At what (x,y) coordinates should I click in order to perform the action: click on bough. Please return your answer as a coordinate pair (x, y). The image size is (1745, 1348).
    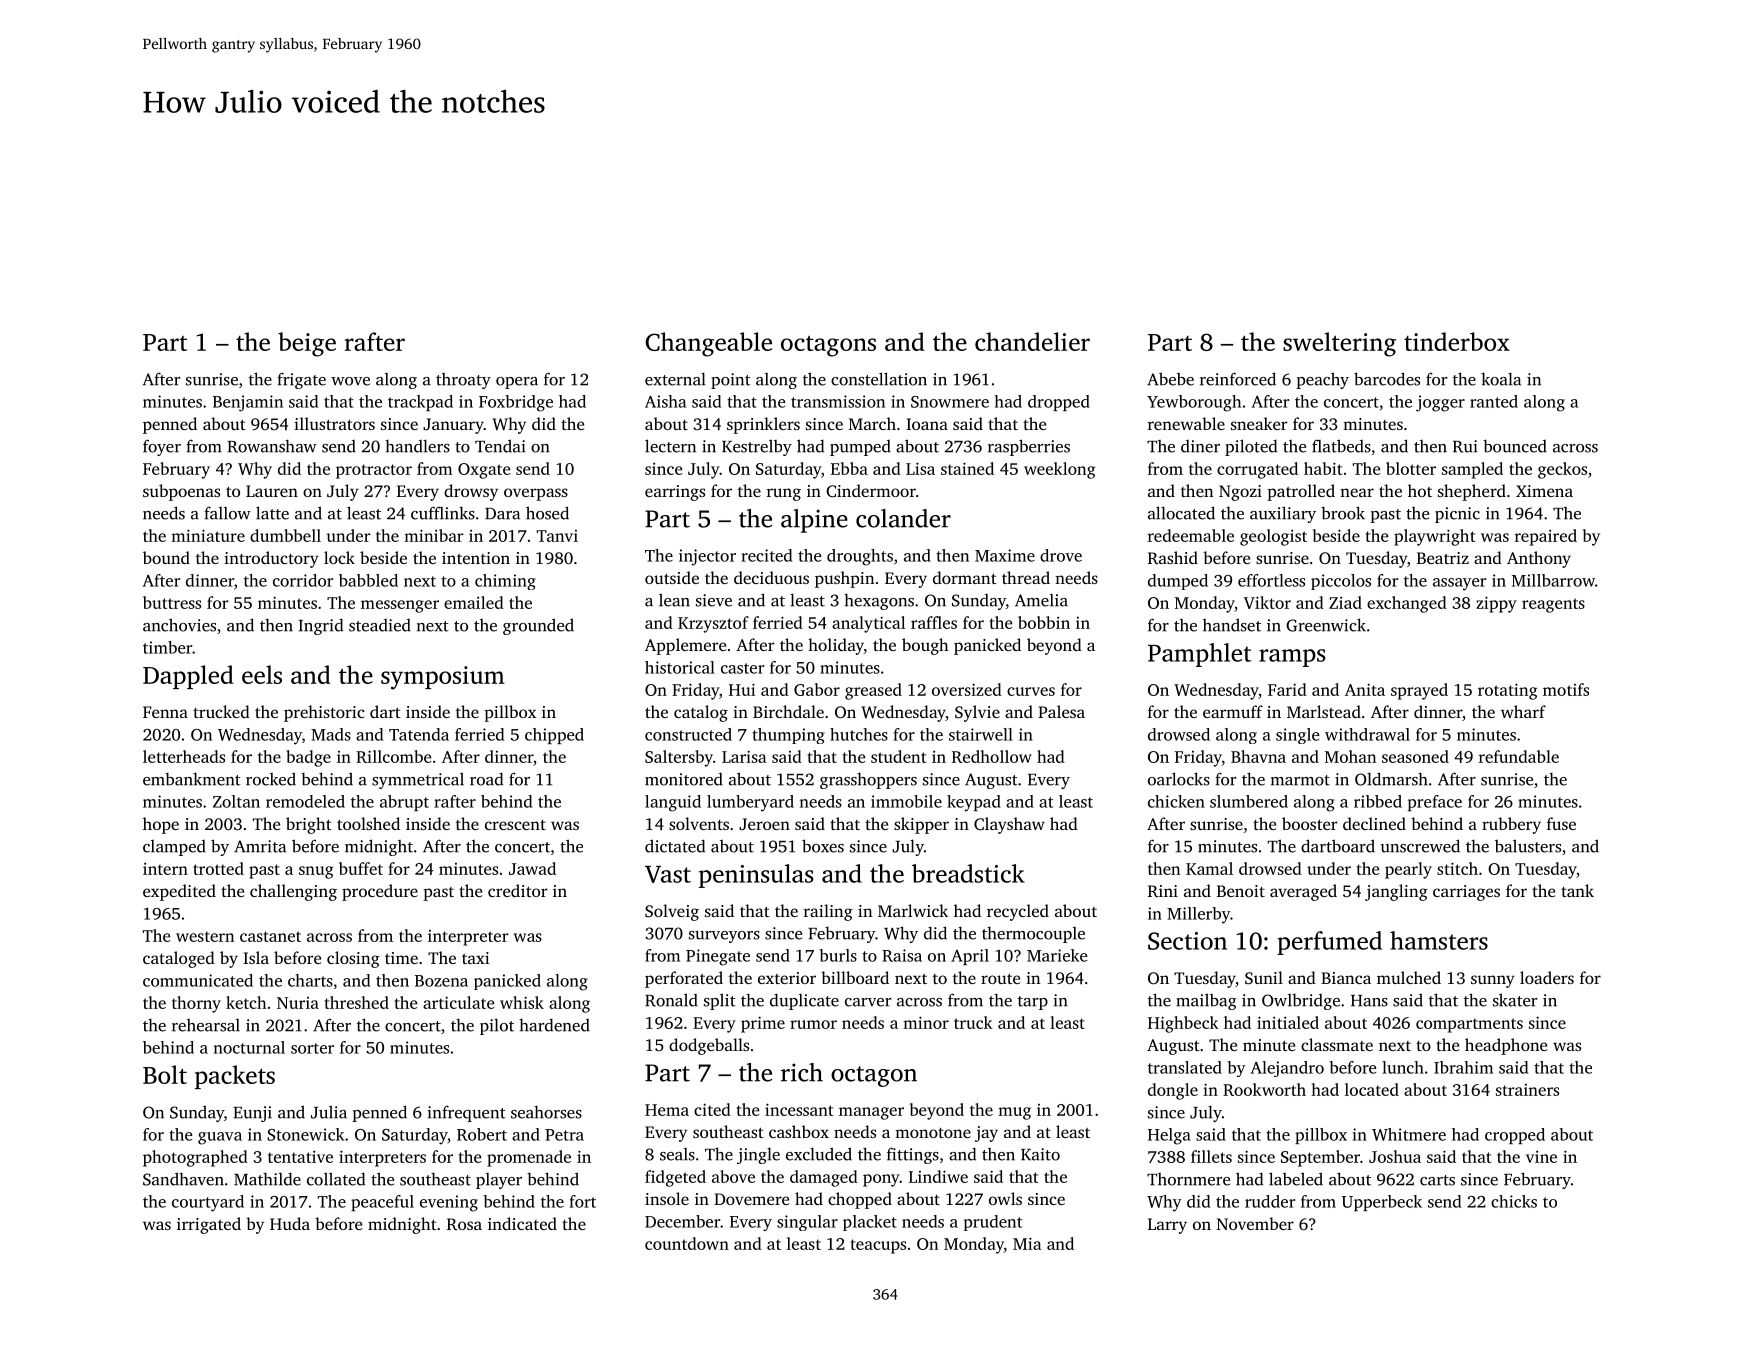
    Looking at the image, I should click on (925, 646).
